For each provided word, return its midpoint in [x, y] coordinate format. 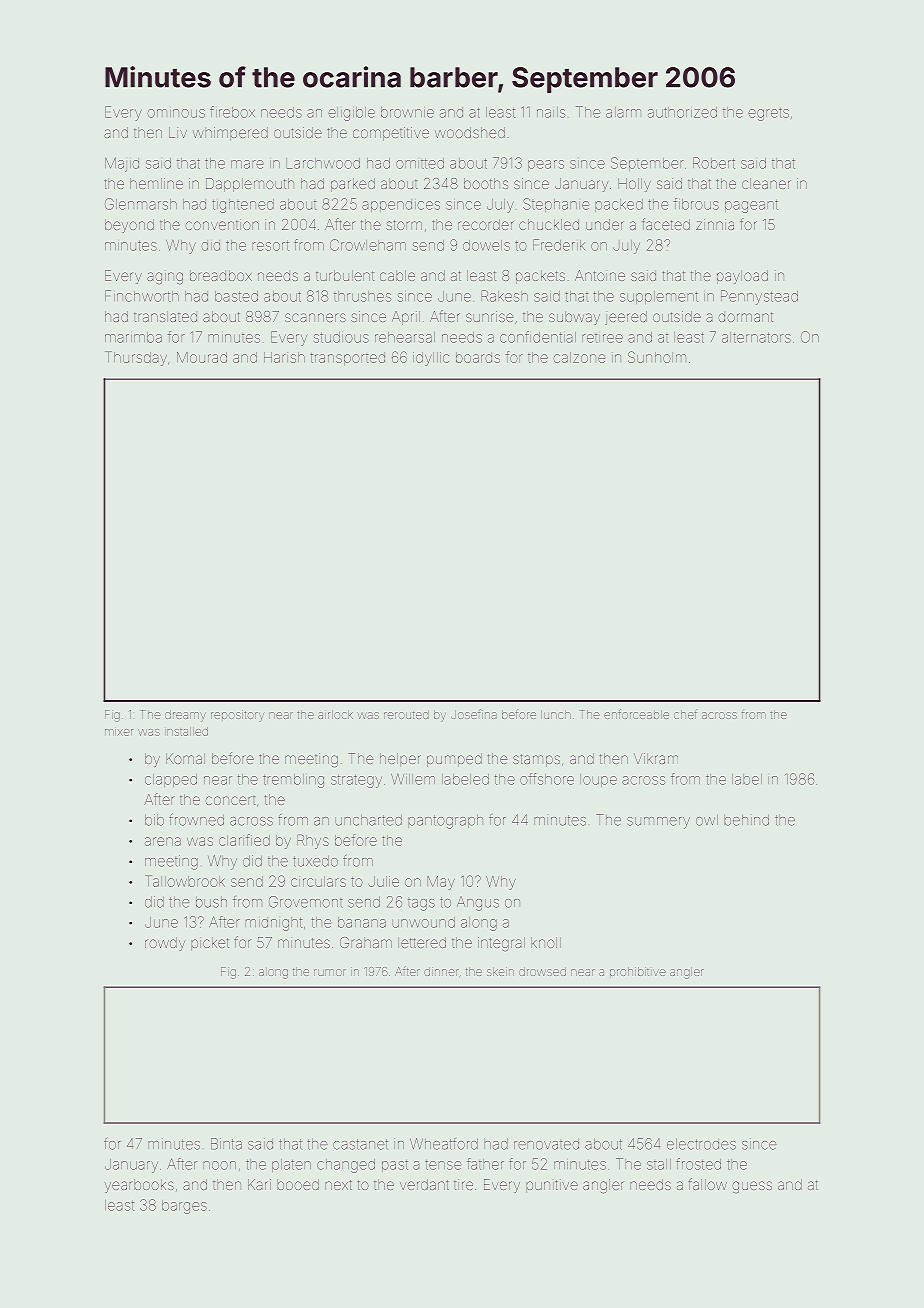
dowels [486, 245]
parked [353, 185]
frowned [196, 820]
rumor [330, 972]
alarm [623, 112]
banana [362, 922]
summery [658, 823]
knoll [546, 942]
